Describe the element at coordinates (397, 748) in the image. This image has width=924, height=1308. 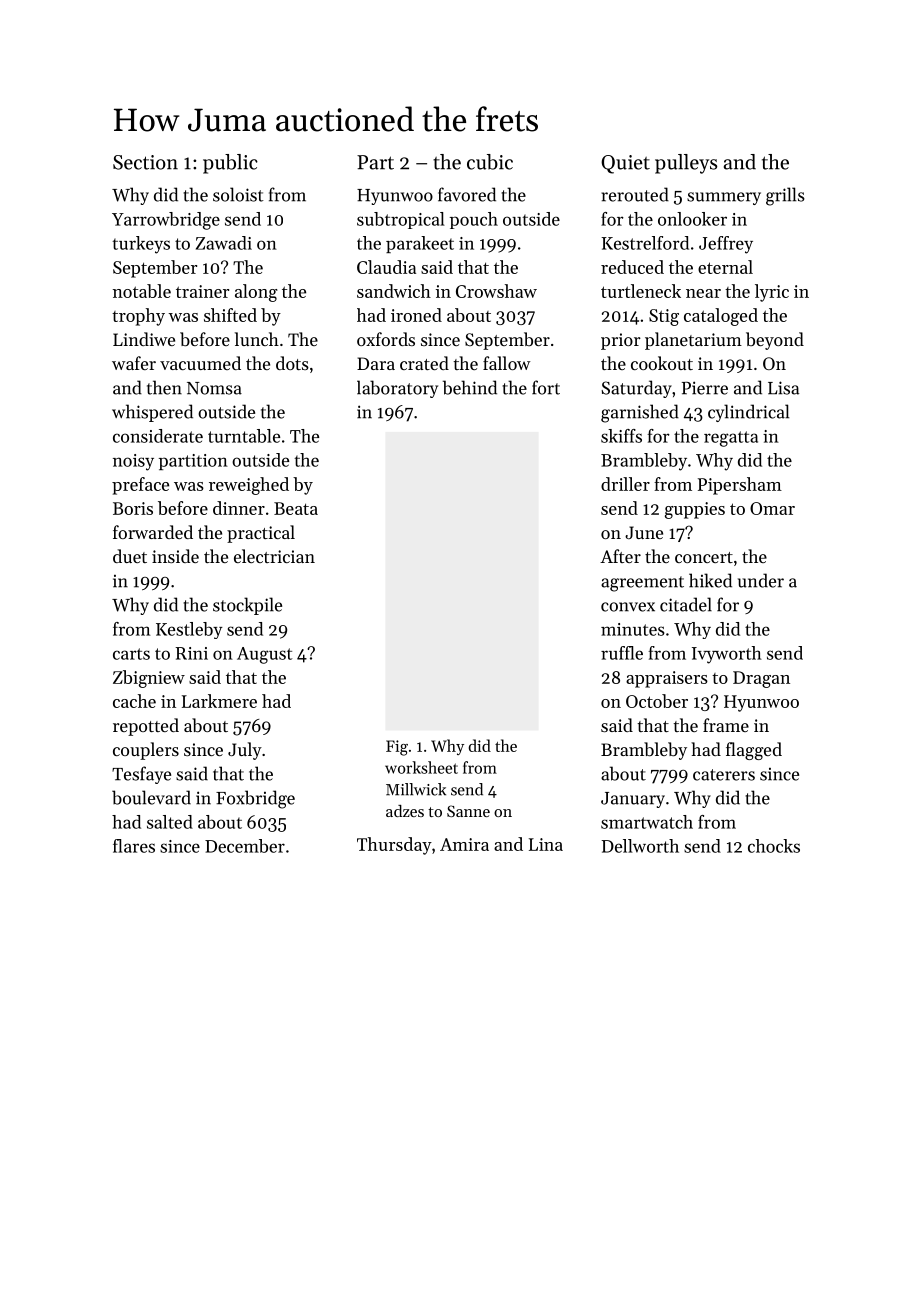
I see `Fig` at that location.
